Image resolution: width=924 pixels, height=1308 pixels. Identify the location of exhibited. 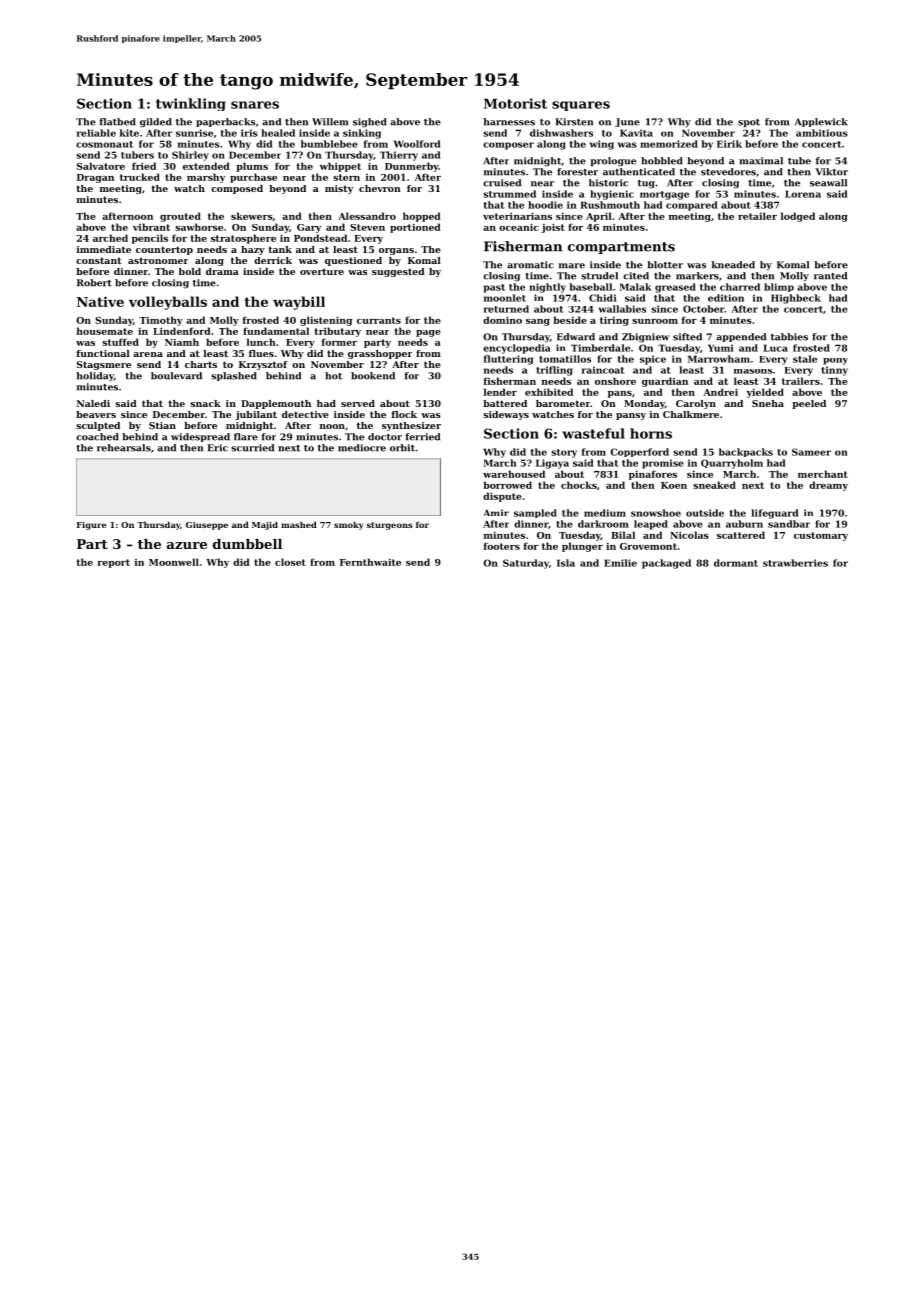
(549, 392).
